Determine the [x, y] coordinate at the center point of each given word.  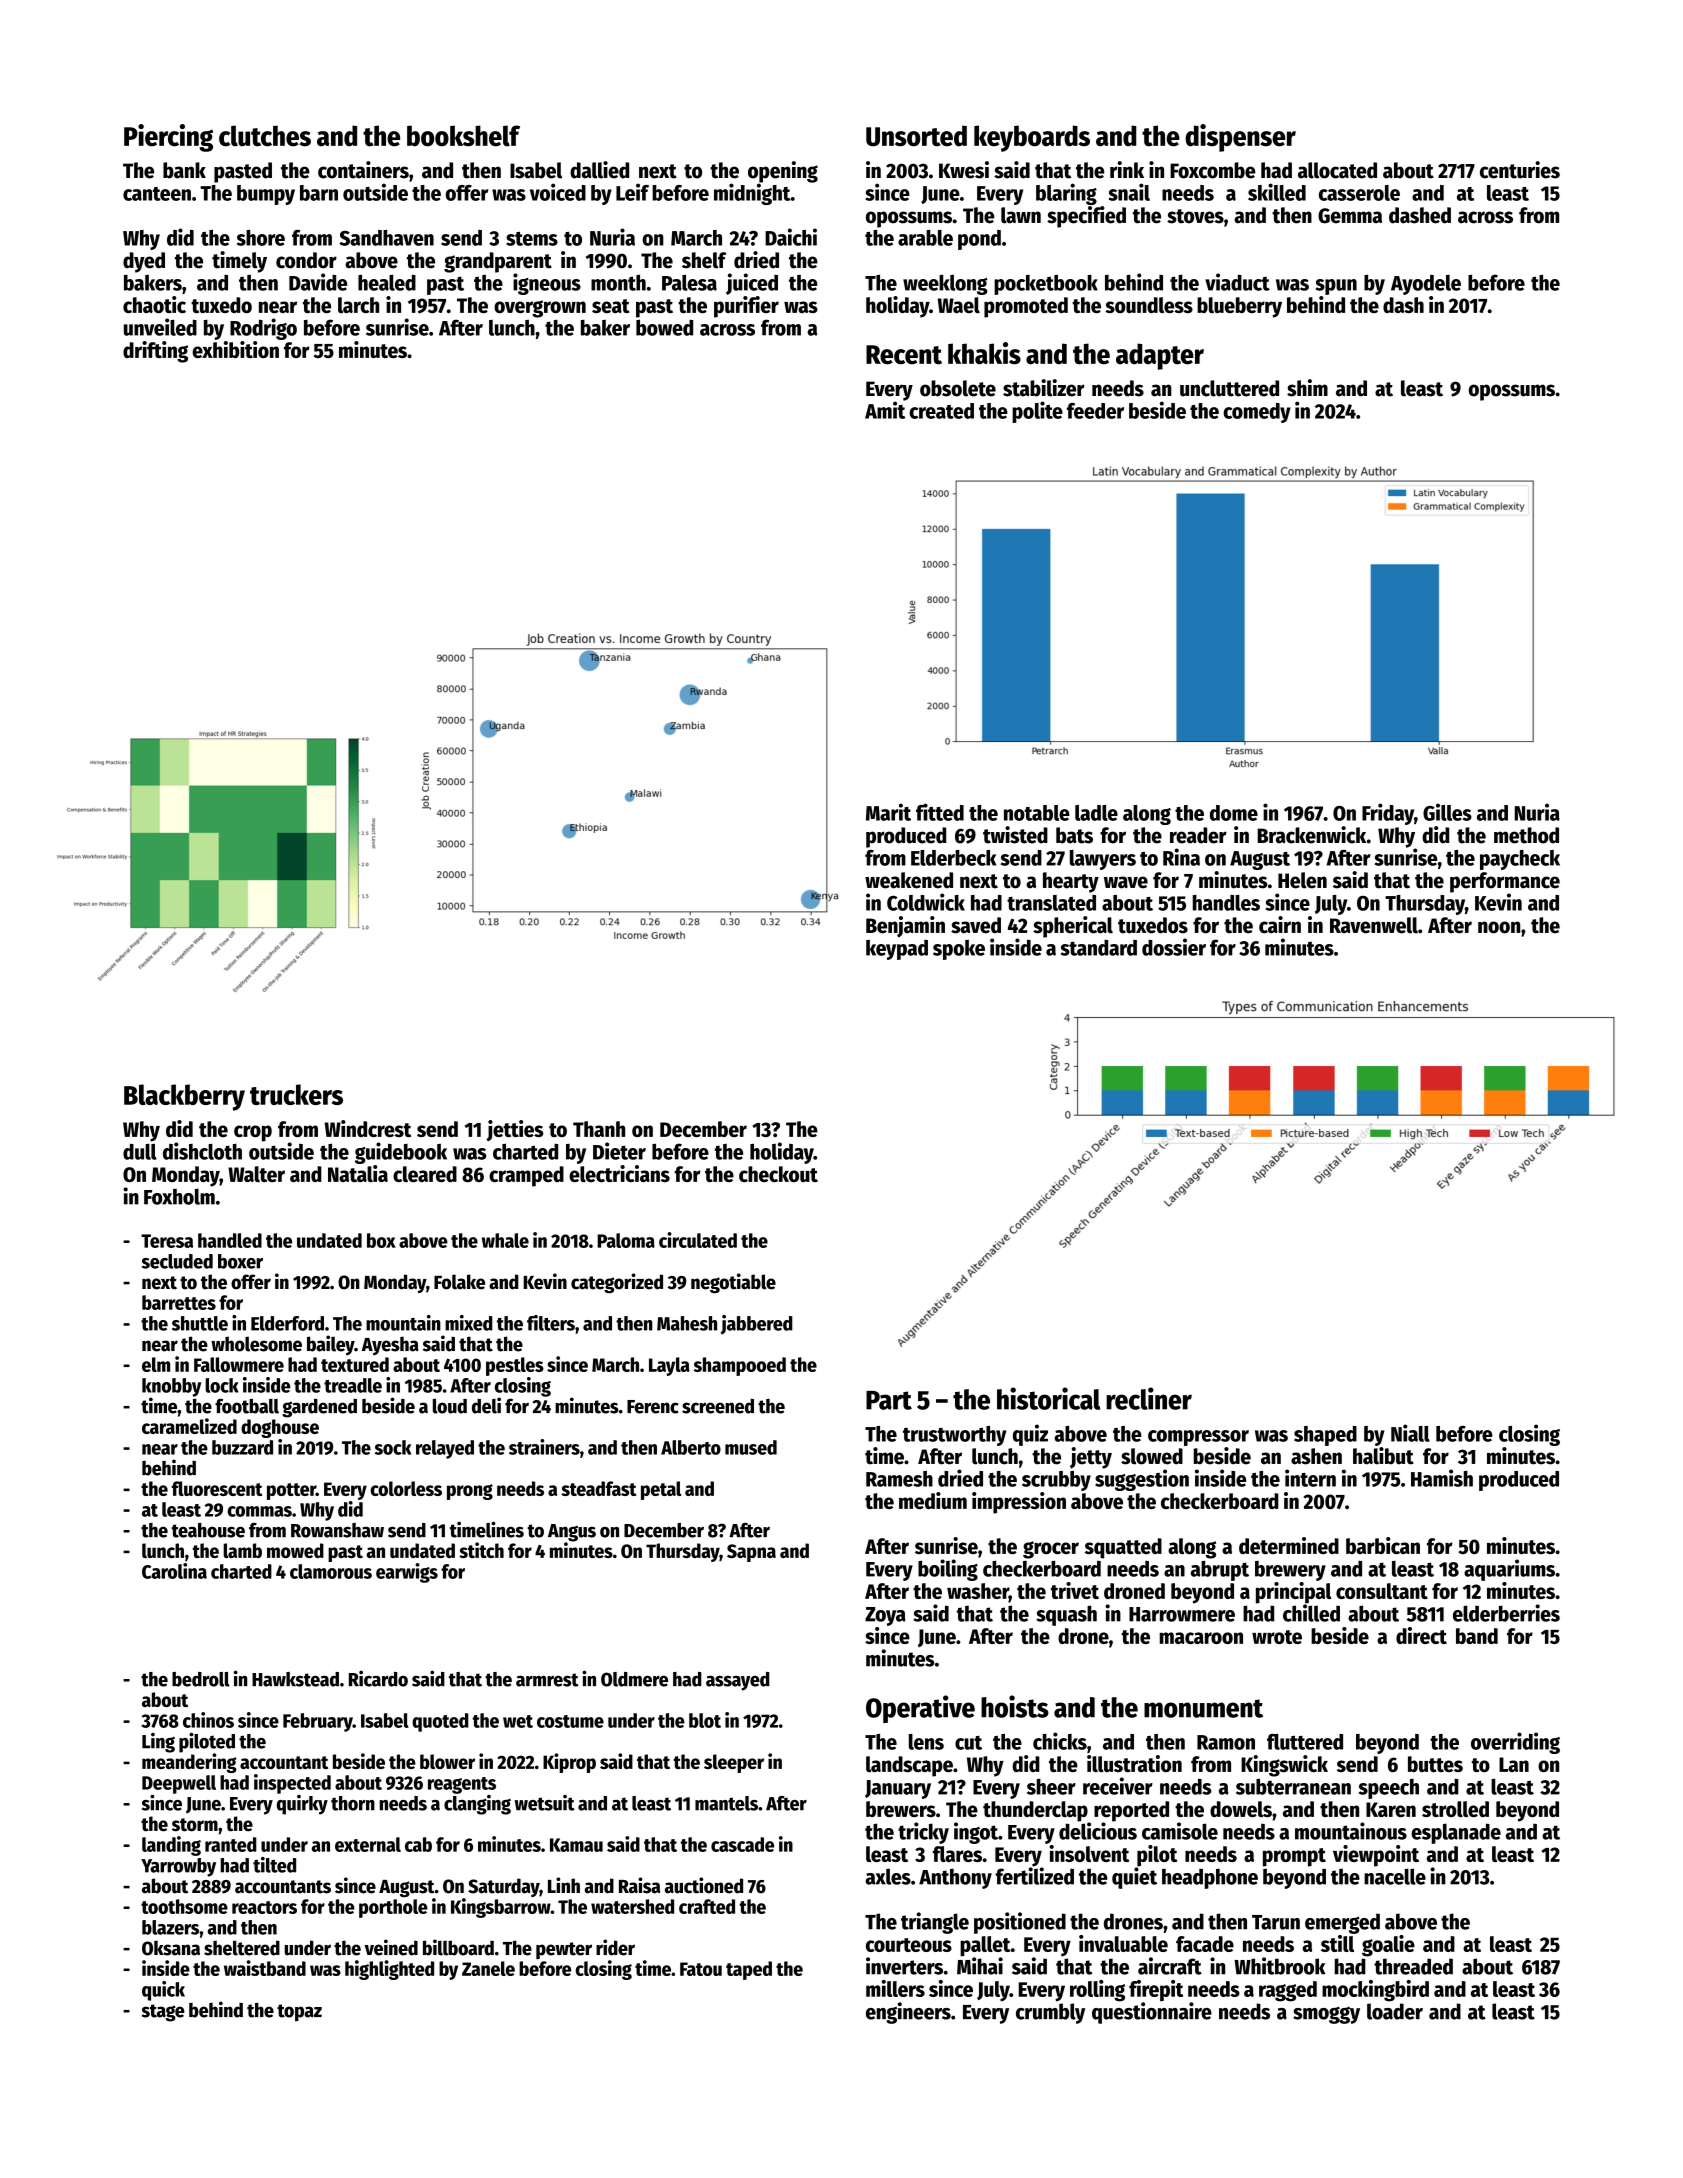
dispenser [1240, 138]
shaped [1325, 1436]
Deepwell [179, 1784]
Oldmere [634, 1679]
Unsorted [916, 136]
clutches [265, 136]
